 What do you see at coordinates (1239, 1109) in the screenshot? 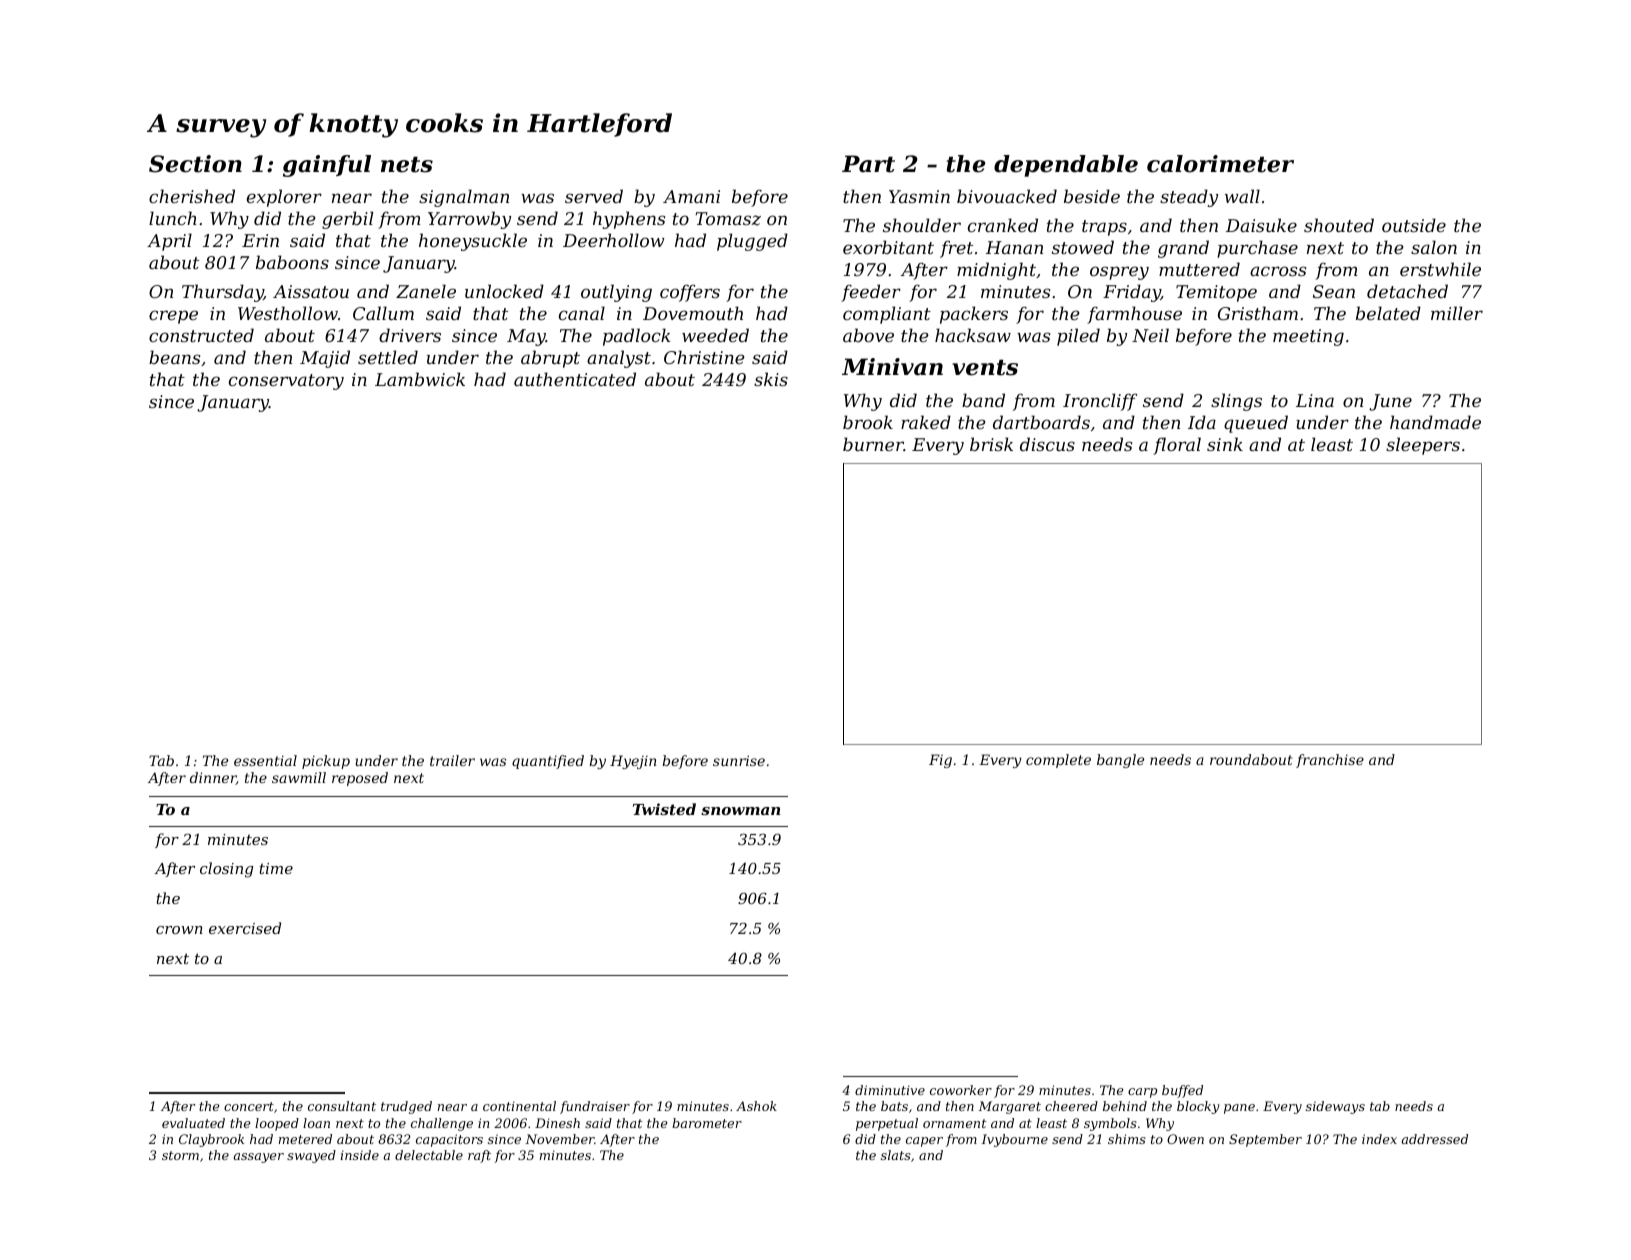
I see `pane` at bounding box center [1239, 1109].
